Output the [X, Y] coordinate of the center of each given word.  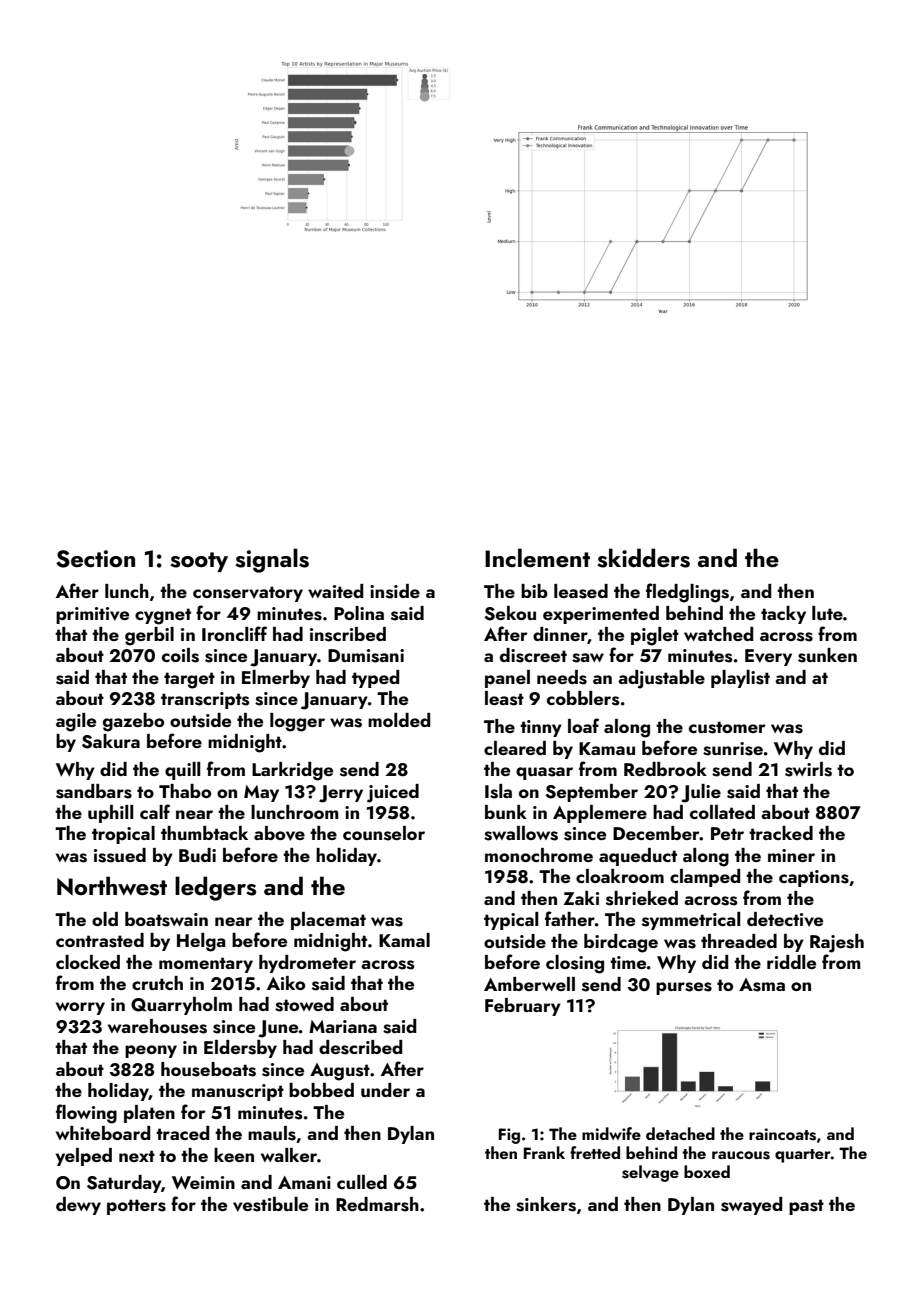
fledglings [687, 593]
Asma [762, 985]
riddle [791, 962]
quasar [544, 773]
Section [95, 559]
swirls [808, 769]
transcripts [205, 700]
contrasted [100, 940]
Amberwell [529, 984]
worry [80, 1008]
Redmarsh [377, 1204]
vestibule [270, 1204]
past [806, 1207]
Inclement [537, 557]
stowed [304, 1004]
